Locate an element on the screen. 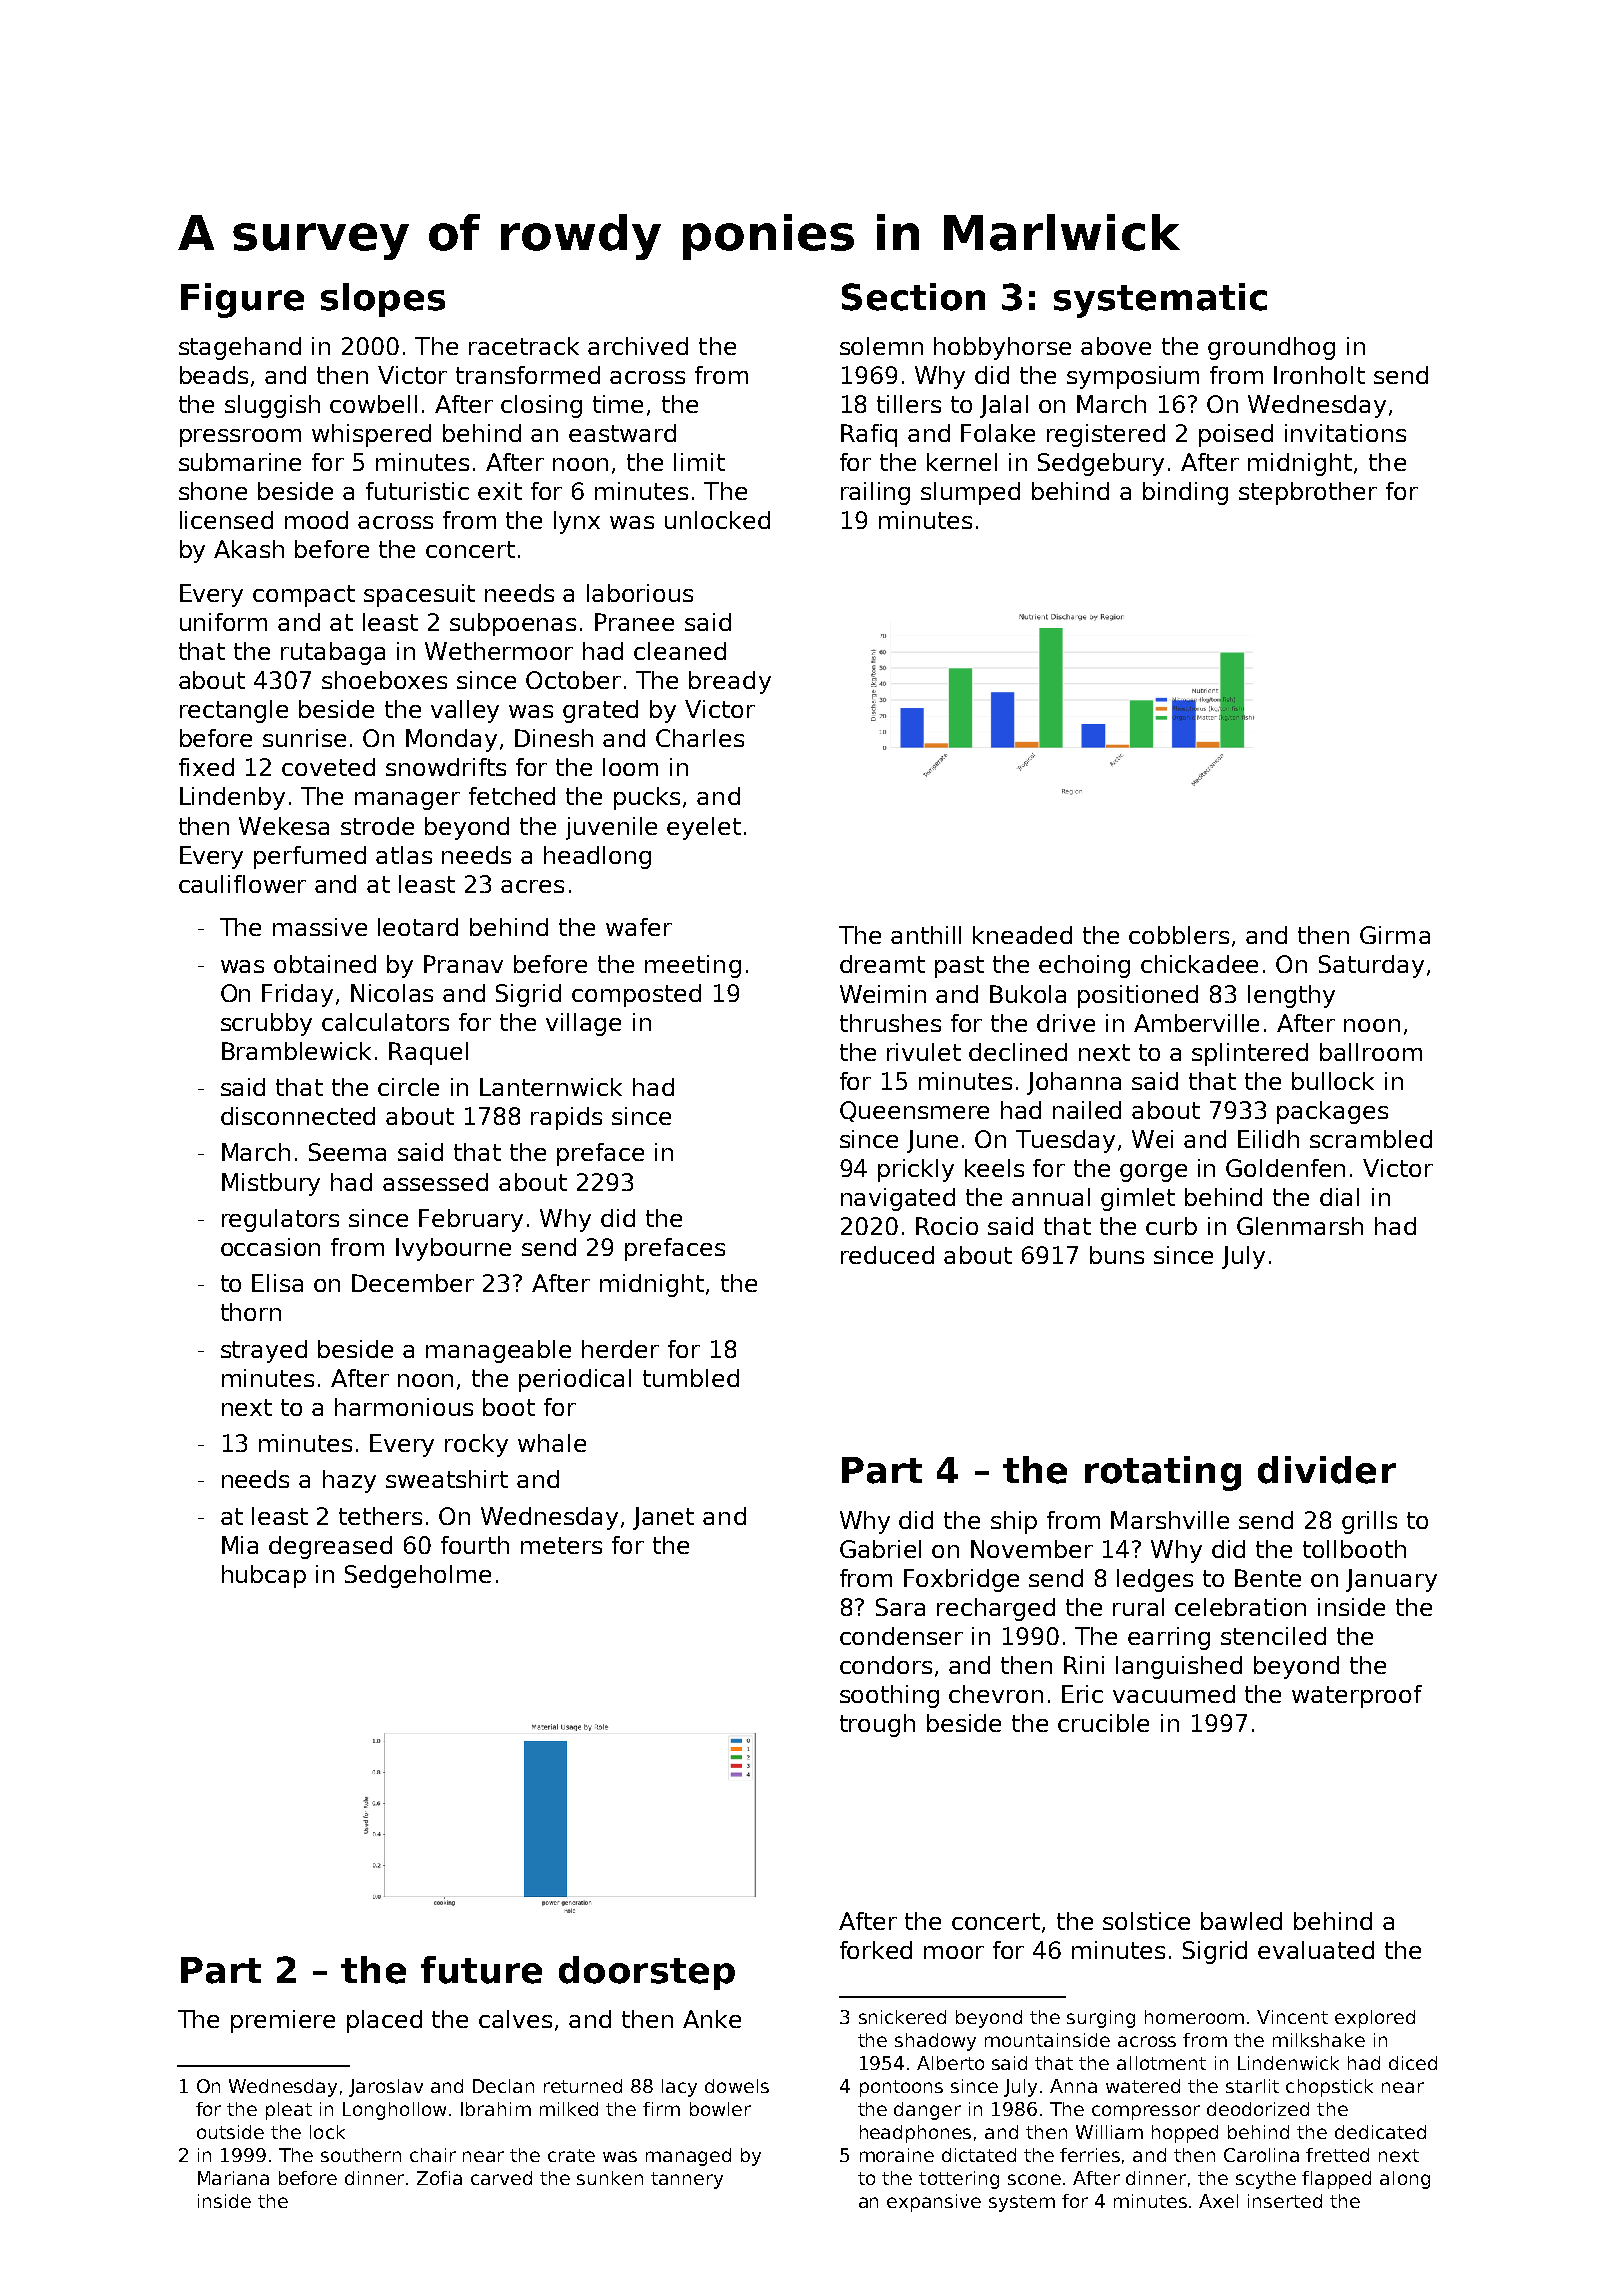 This screenshot has height=2292, width=1620. splintered is located at coordinates (1250, 1054).
